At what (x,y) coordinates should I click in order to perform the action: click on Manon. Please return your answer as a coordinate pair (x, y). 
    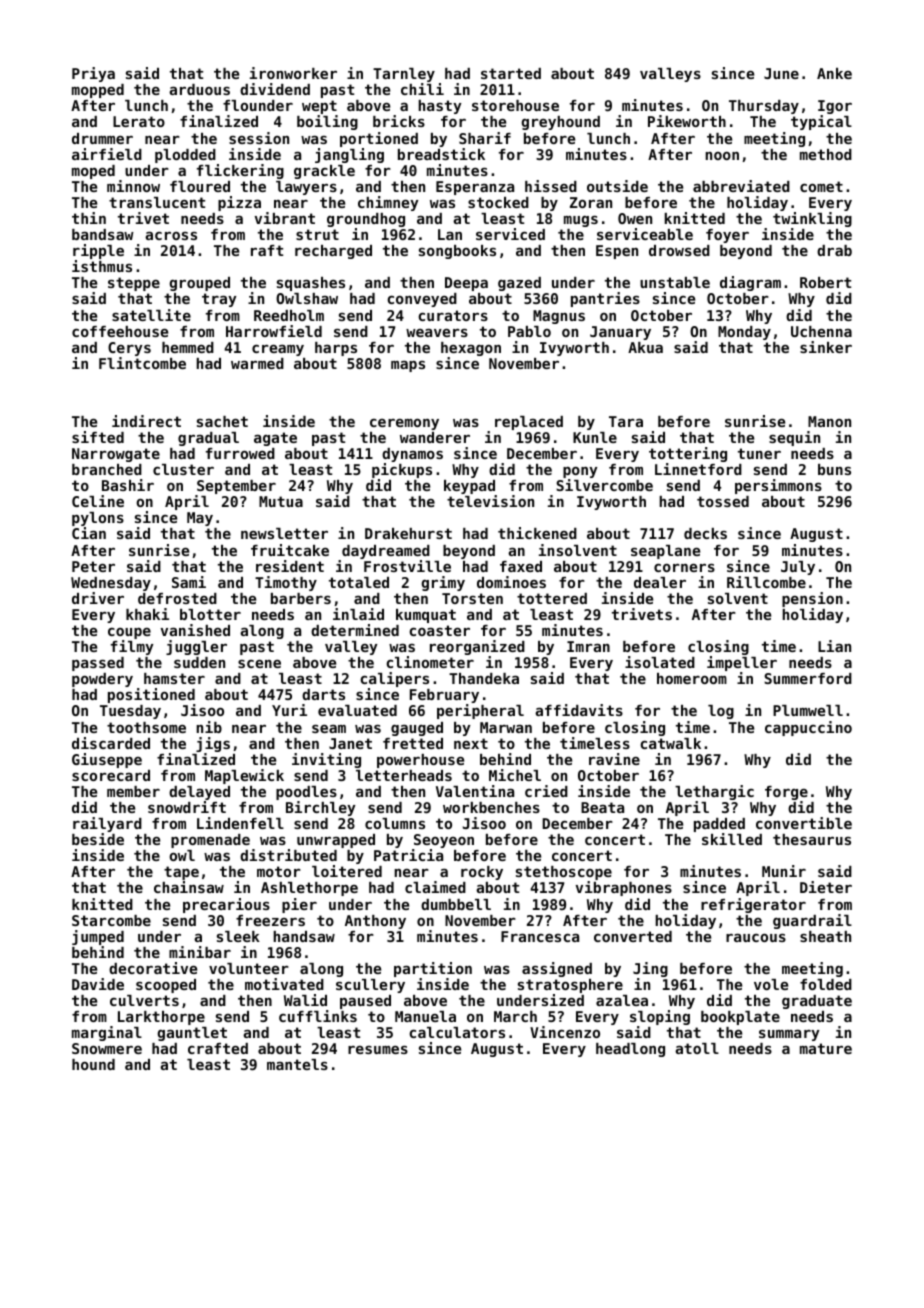
    Looking at the image, I should click on (829, 421).
